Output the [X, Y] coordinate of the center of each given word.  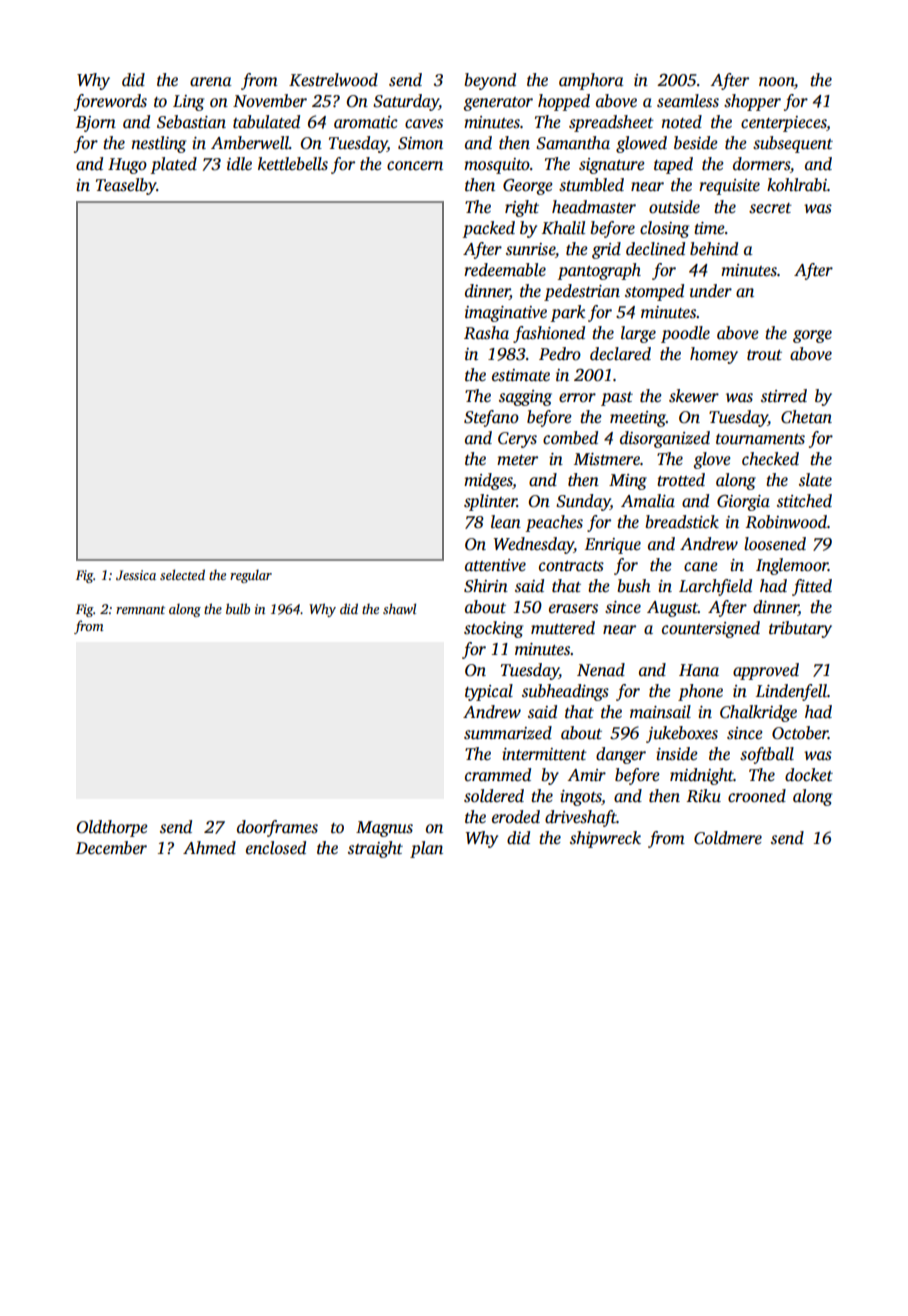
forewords [110, 102]
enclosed [276, 848]
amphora [591, 81]
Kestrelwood [333, 80]
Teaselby [126, 186]
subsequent [793, 144]
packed [488, 229]
